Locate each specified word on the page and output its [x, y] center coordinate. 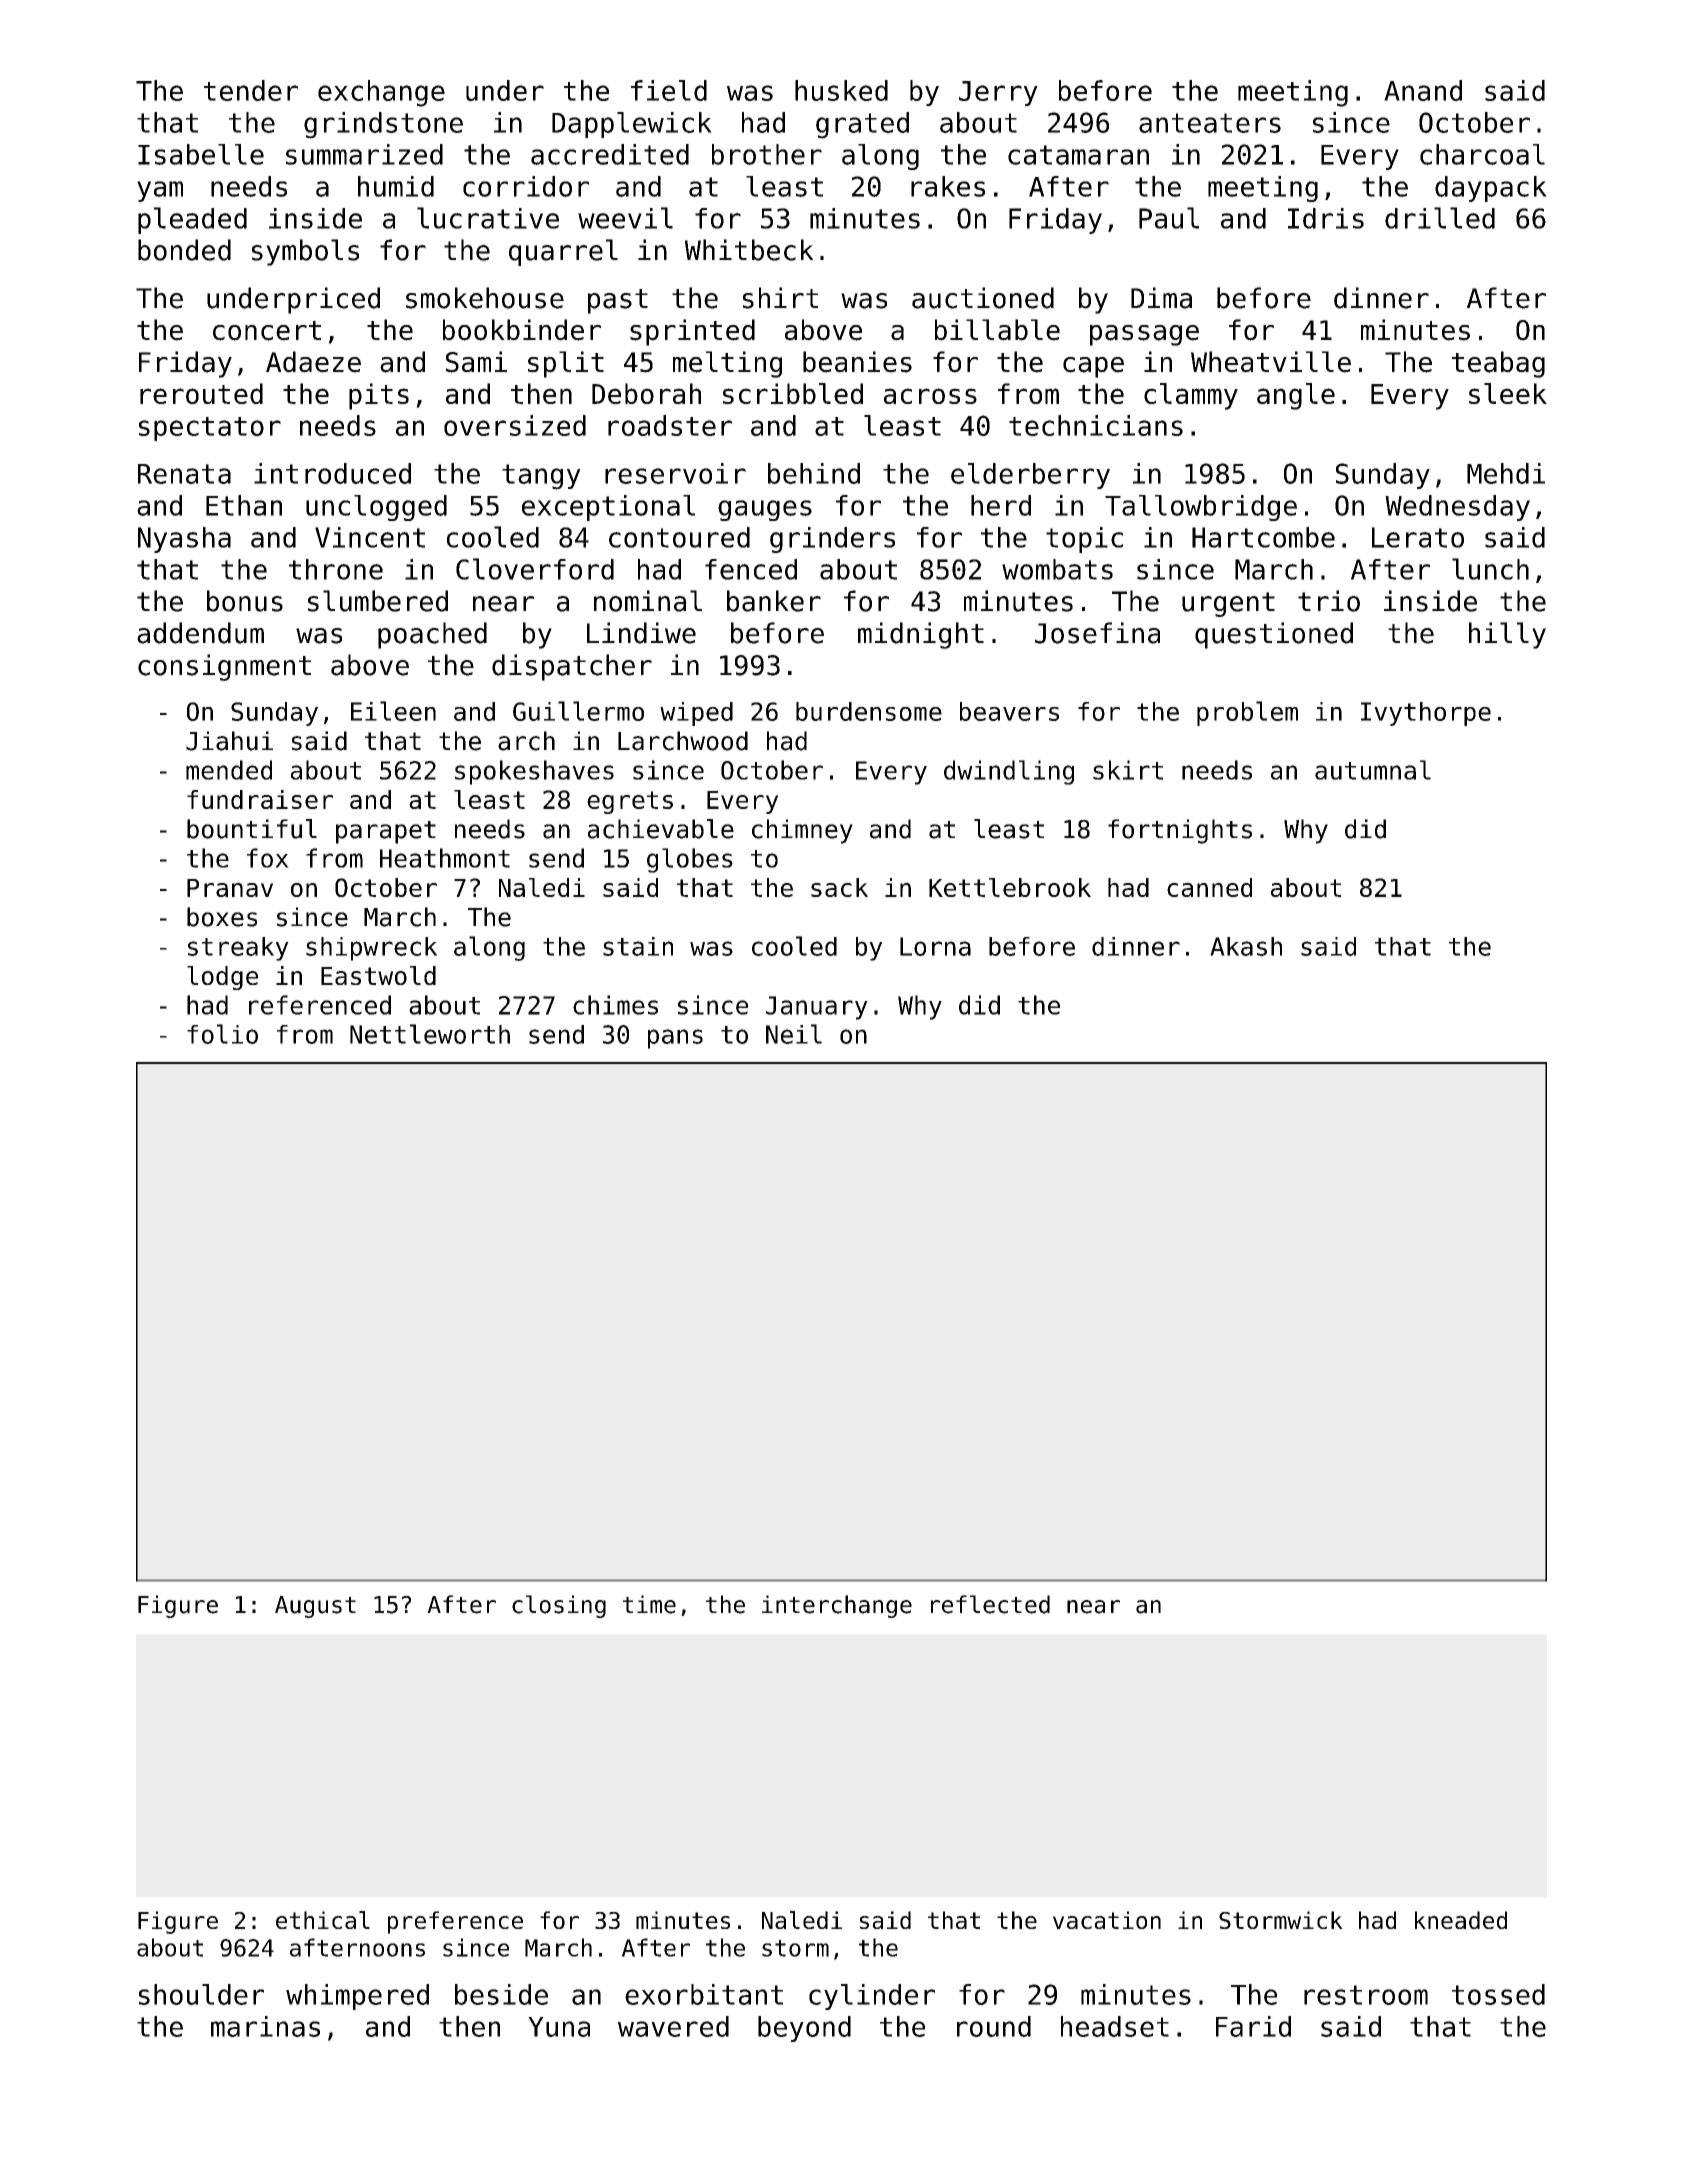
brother [767, 154]
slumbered [378, 601]
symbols [305, 252]
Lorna [935, 946]
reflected [990, 1604]
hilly [1507, 635]
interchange [837, 1606]
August [315, 1607]
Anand [1423, 90]
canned [1209, 887]
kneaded [1461, 1920]
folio [222, 1034]
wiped [696, 714]
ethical [323, 1920]
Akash [1246, 946]
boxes [222, 917]
